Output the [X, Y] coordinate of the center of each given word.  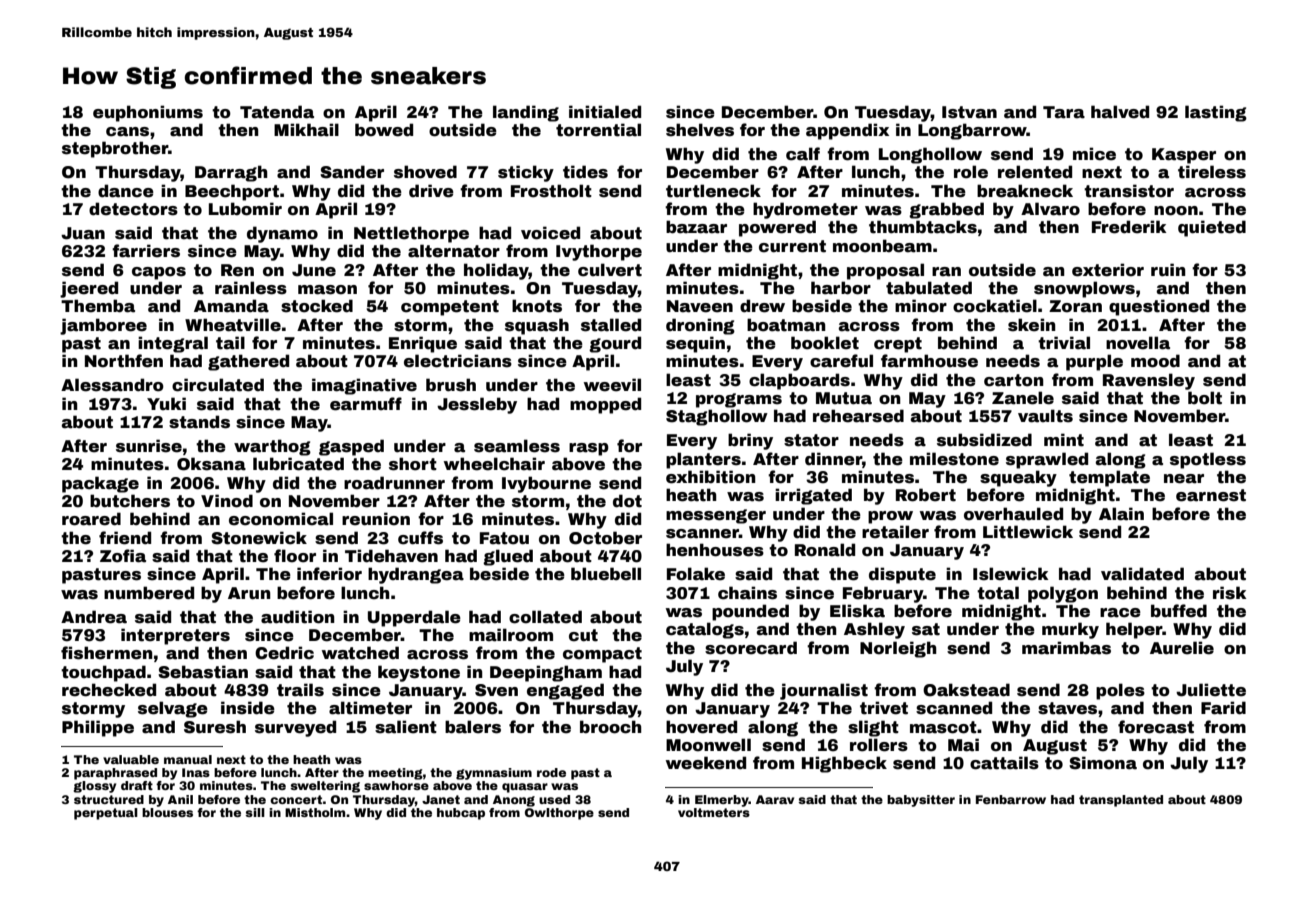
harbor [841, 288]
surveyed [295, 728]
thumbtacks [923, 227]
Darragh [231, 173]
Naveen [700, 306]
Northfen [124, 361]
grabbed [946, 210]
